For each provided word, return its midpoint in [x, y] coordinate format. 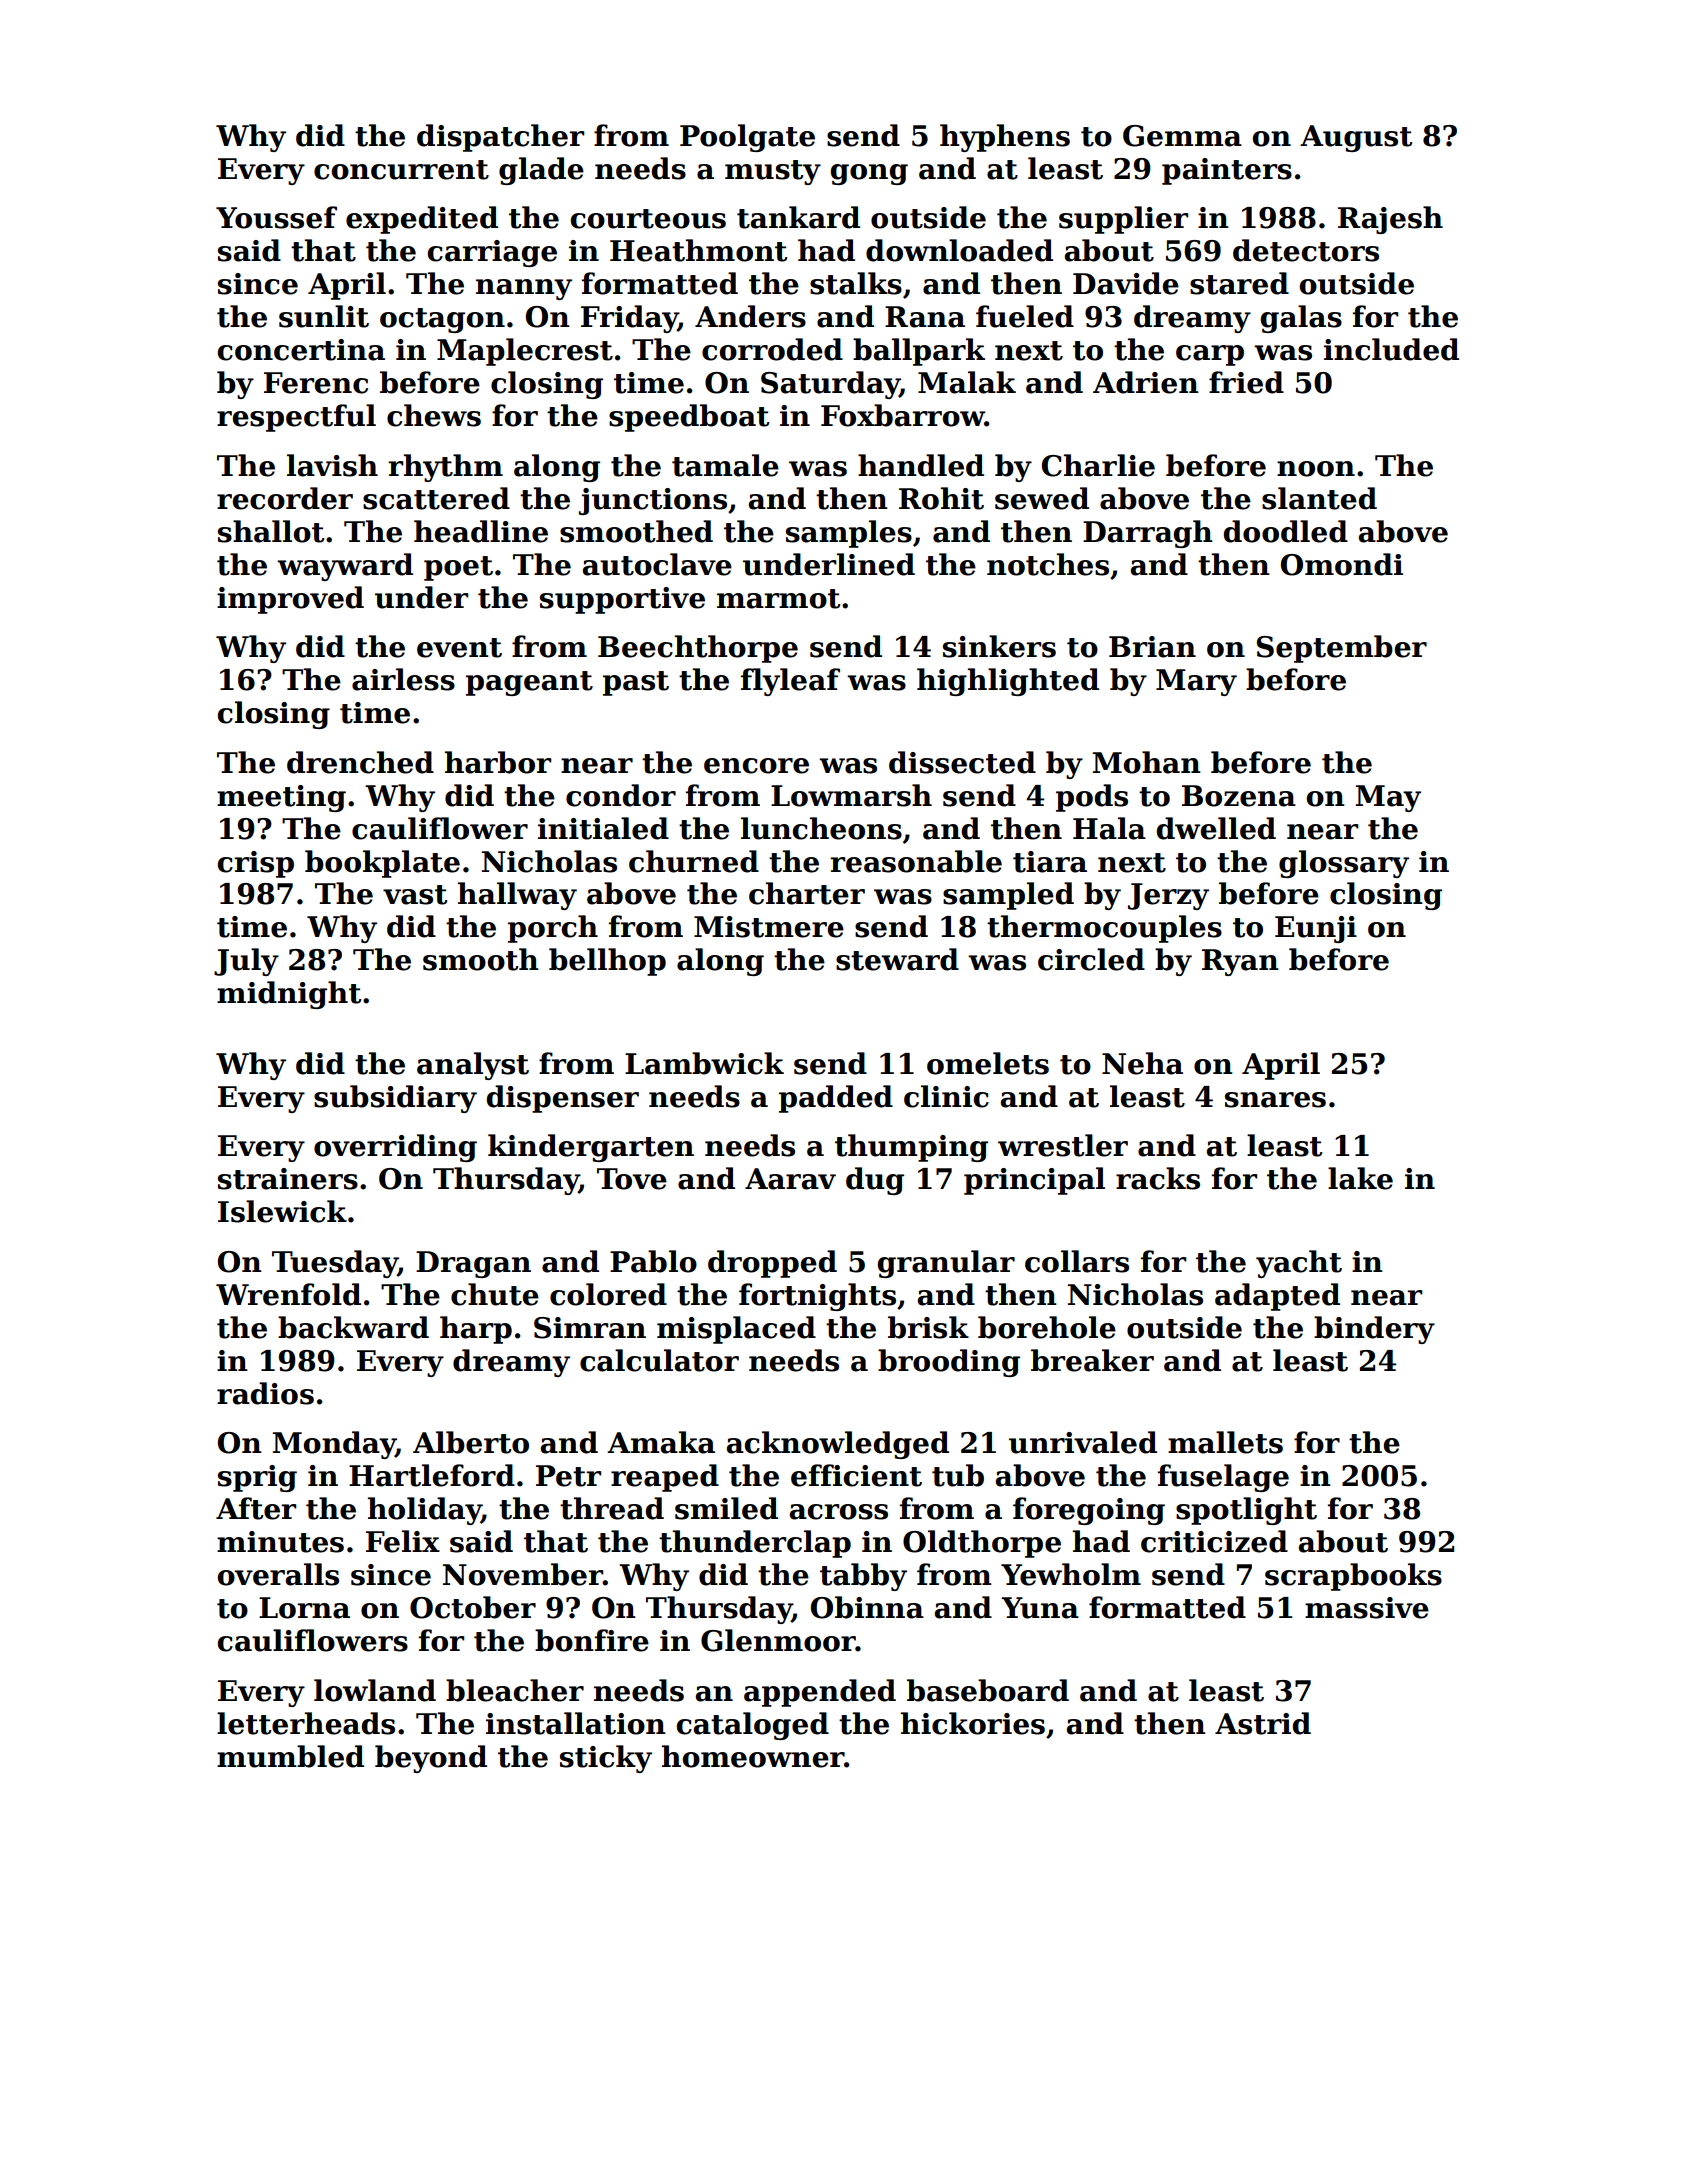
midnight [289, 995]
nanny [524, 289]
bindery [1374, 1330]
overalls [278, 1574]
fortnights [817, 1297]
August [1356, 138]
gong [869, 174]
